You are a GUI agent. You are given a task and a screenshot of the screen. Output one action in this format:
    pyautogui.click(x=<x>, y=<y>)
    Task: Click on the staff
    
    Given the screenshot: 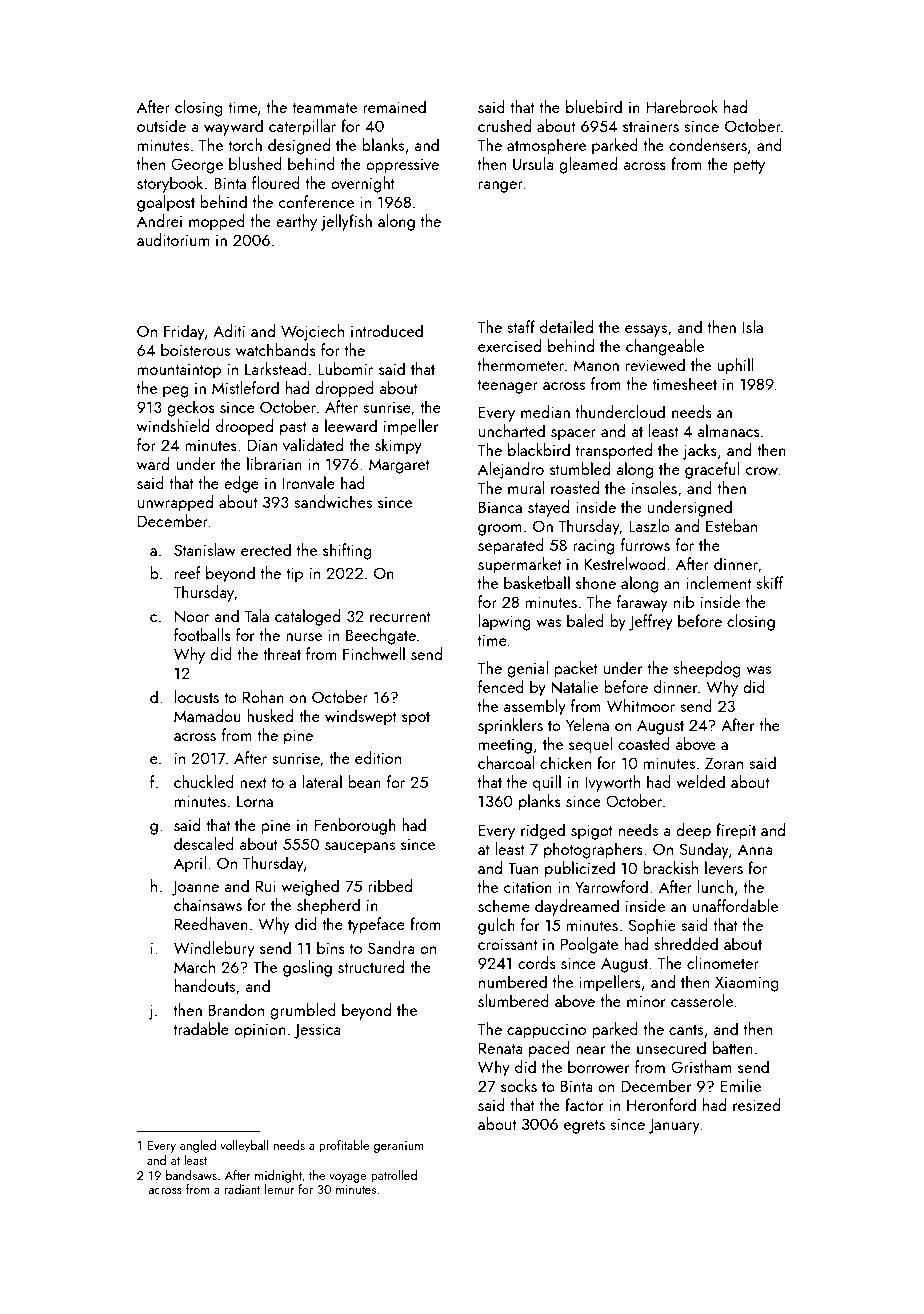 What is the action you would take?
    pyautogui.click(x=521, y=326)
